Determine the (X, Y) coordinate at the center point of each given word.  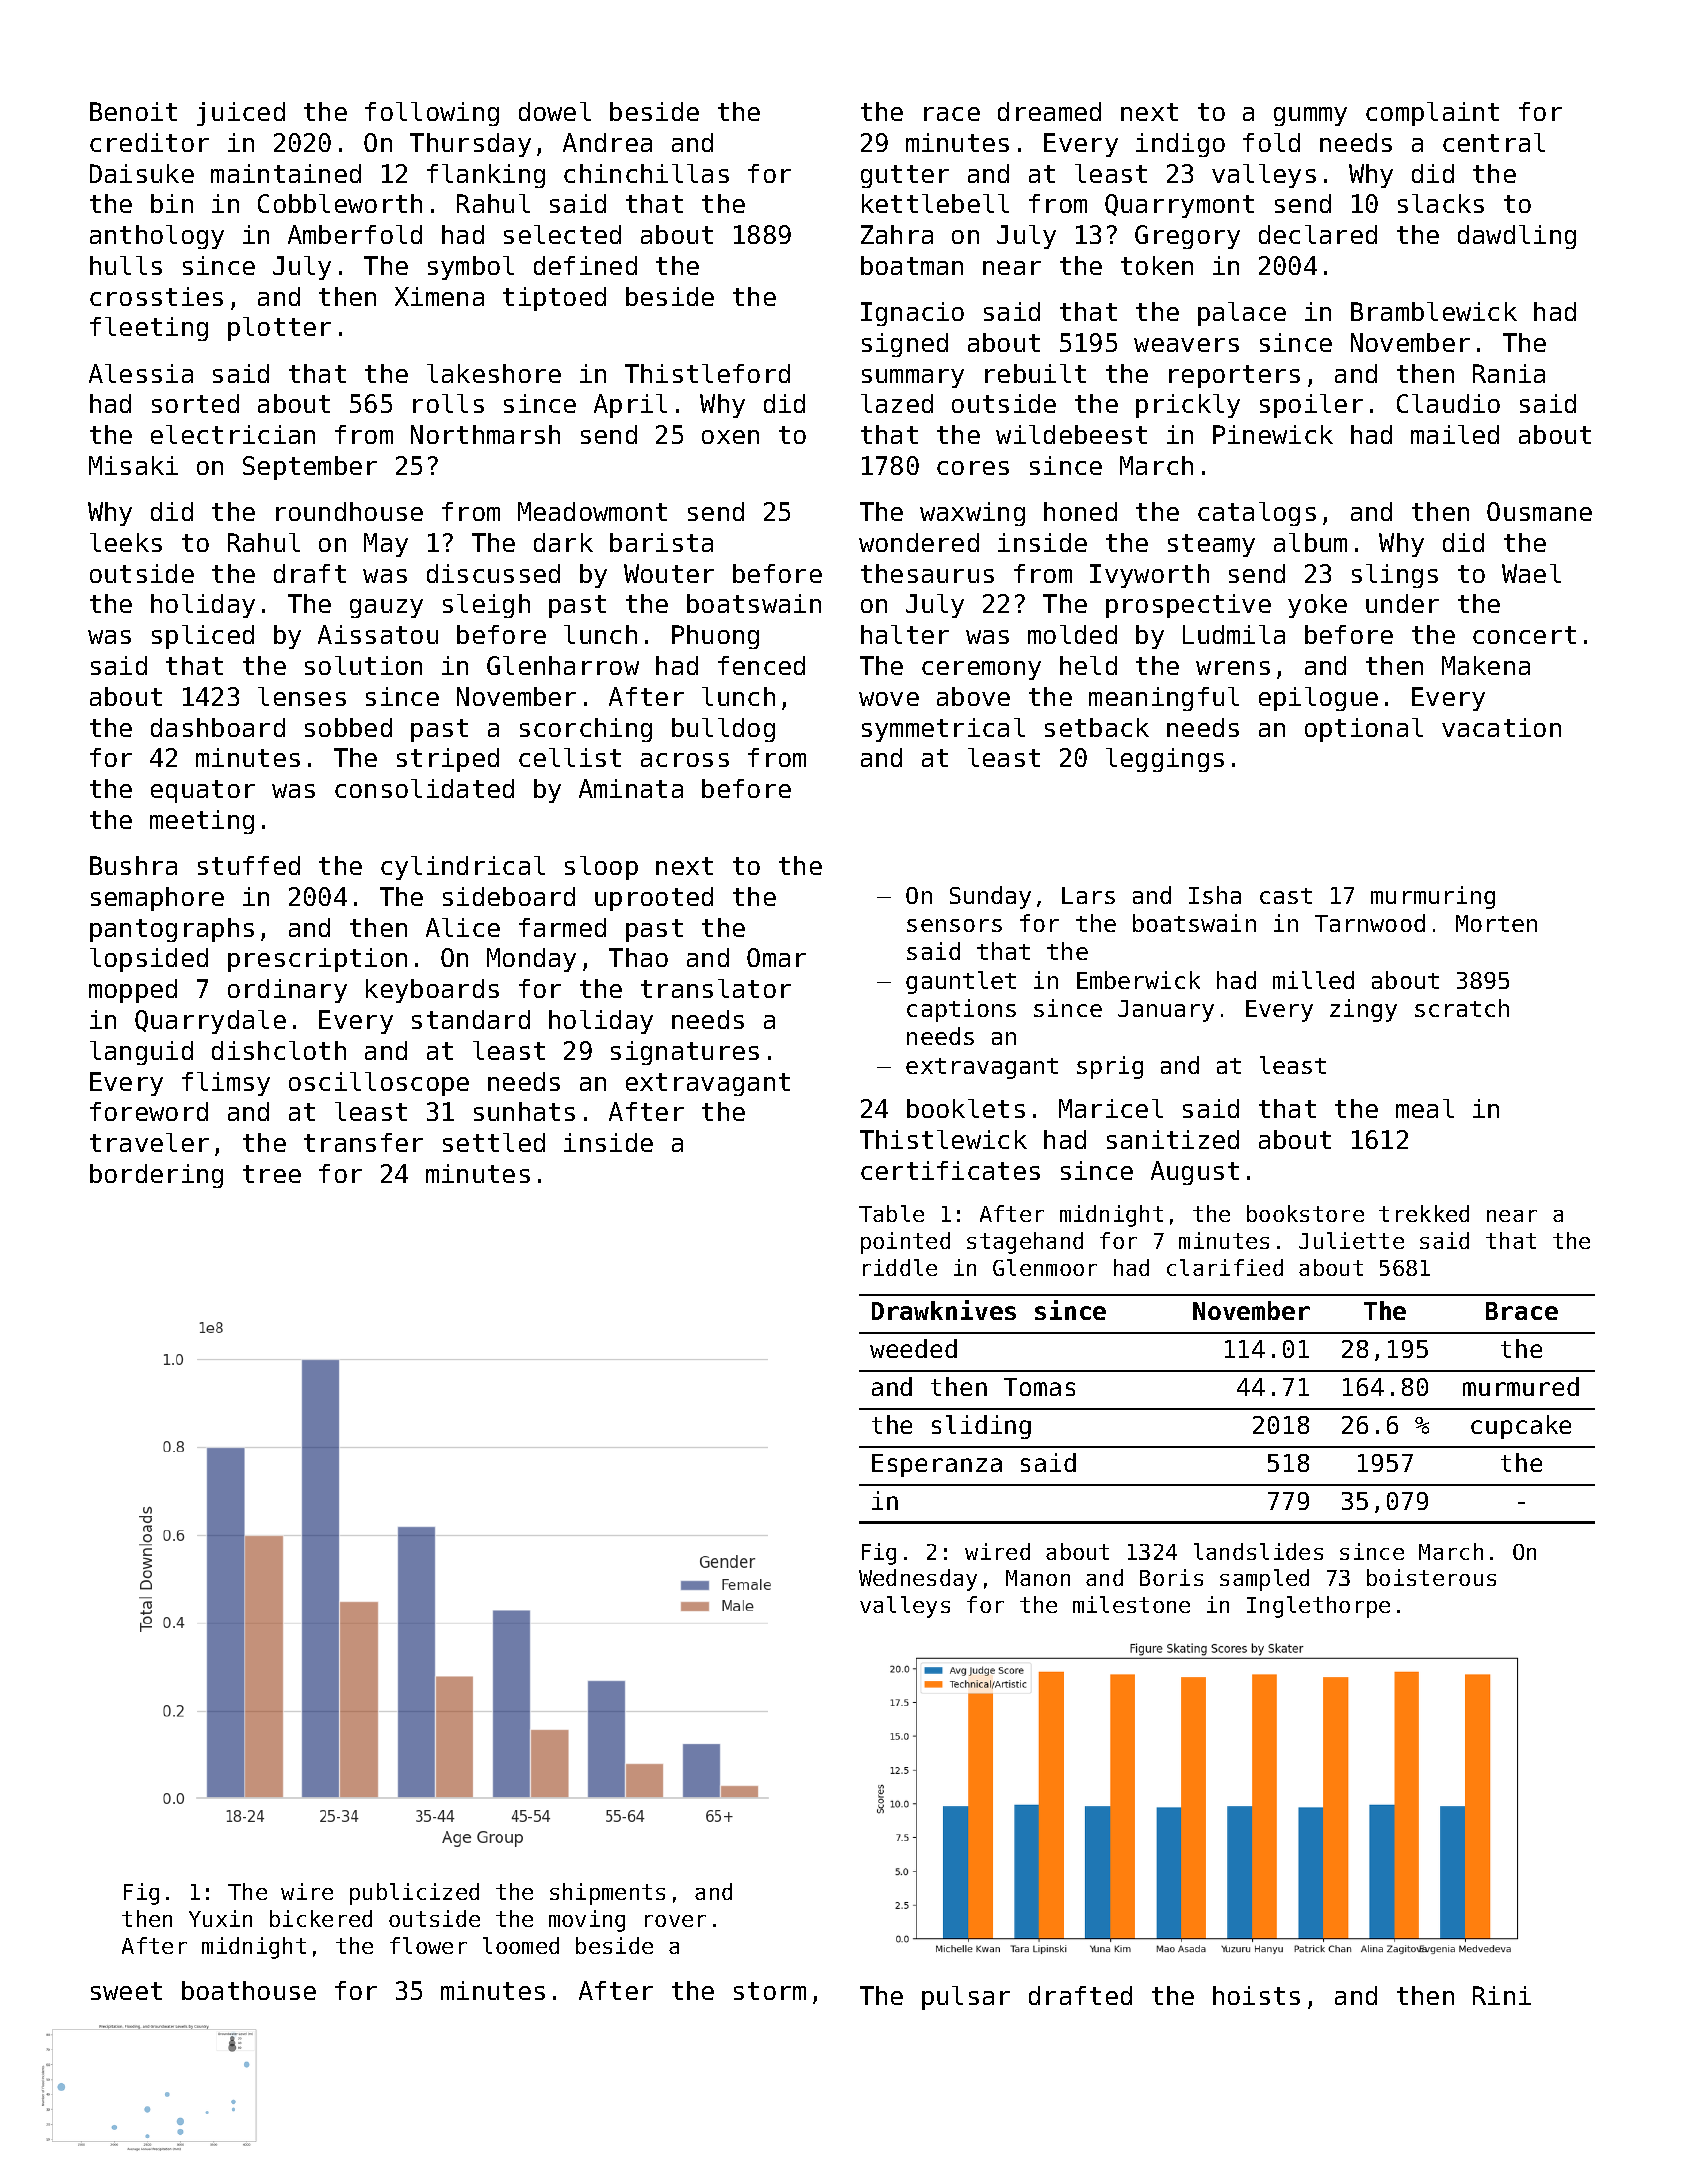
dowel (555, 111)
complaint (1432, 114)
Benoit (133, 111)
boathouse (249, 1990)
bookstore (1305, 1213)
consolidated (424, 788)
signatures (685, 1053)
